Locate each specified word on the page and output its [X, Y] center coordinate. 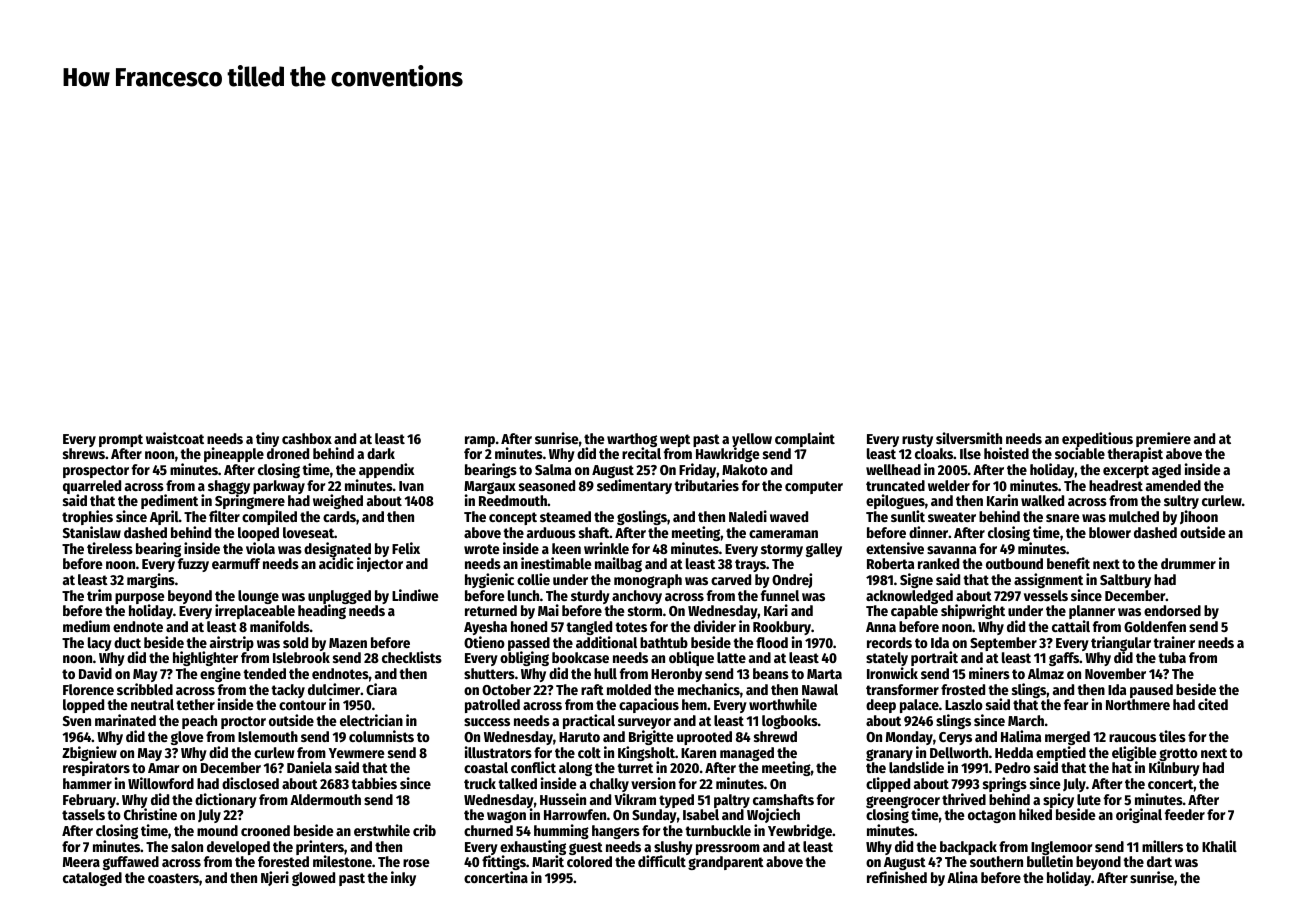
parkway [279, 487]
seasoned [547, 485]
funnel [780, 595]
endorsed [1172, 610]
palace [919, 706]
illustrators [498, 752]
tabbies [374, 783]
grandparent [726, 863]
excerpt [1126, 471]
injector [380, 565]
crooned [265, 830]
